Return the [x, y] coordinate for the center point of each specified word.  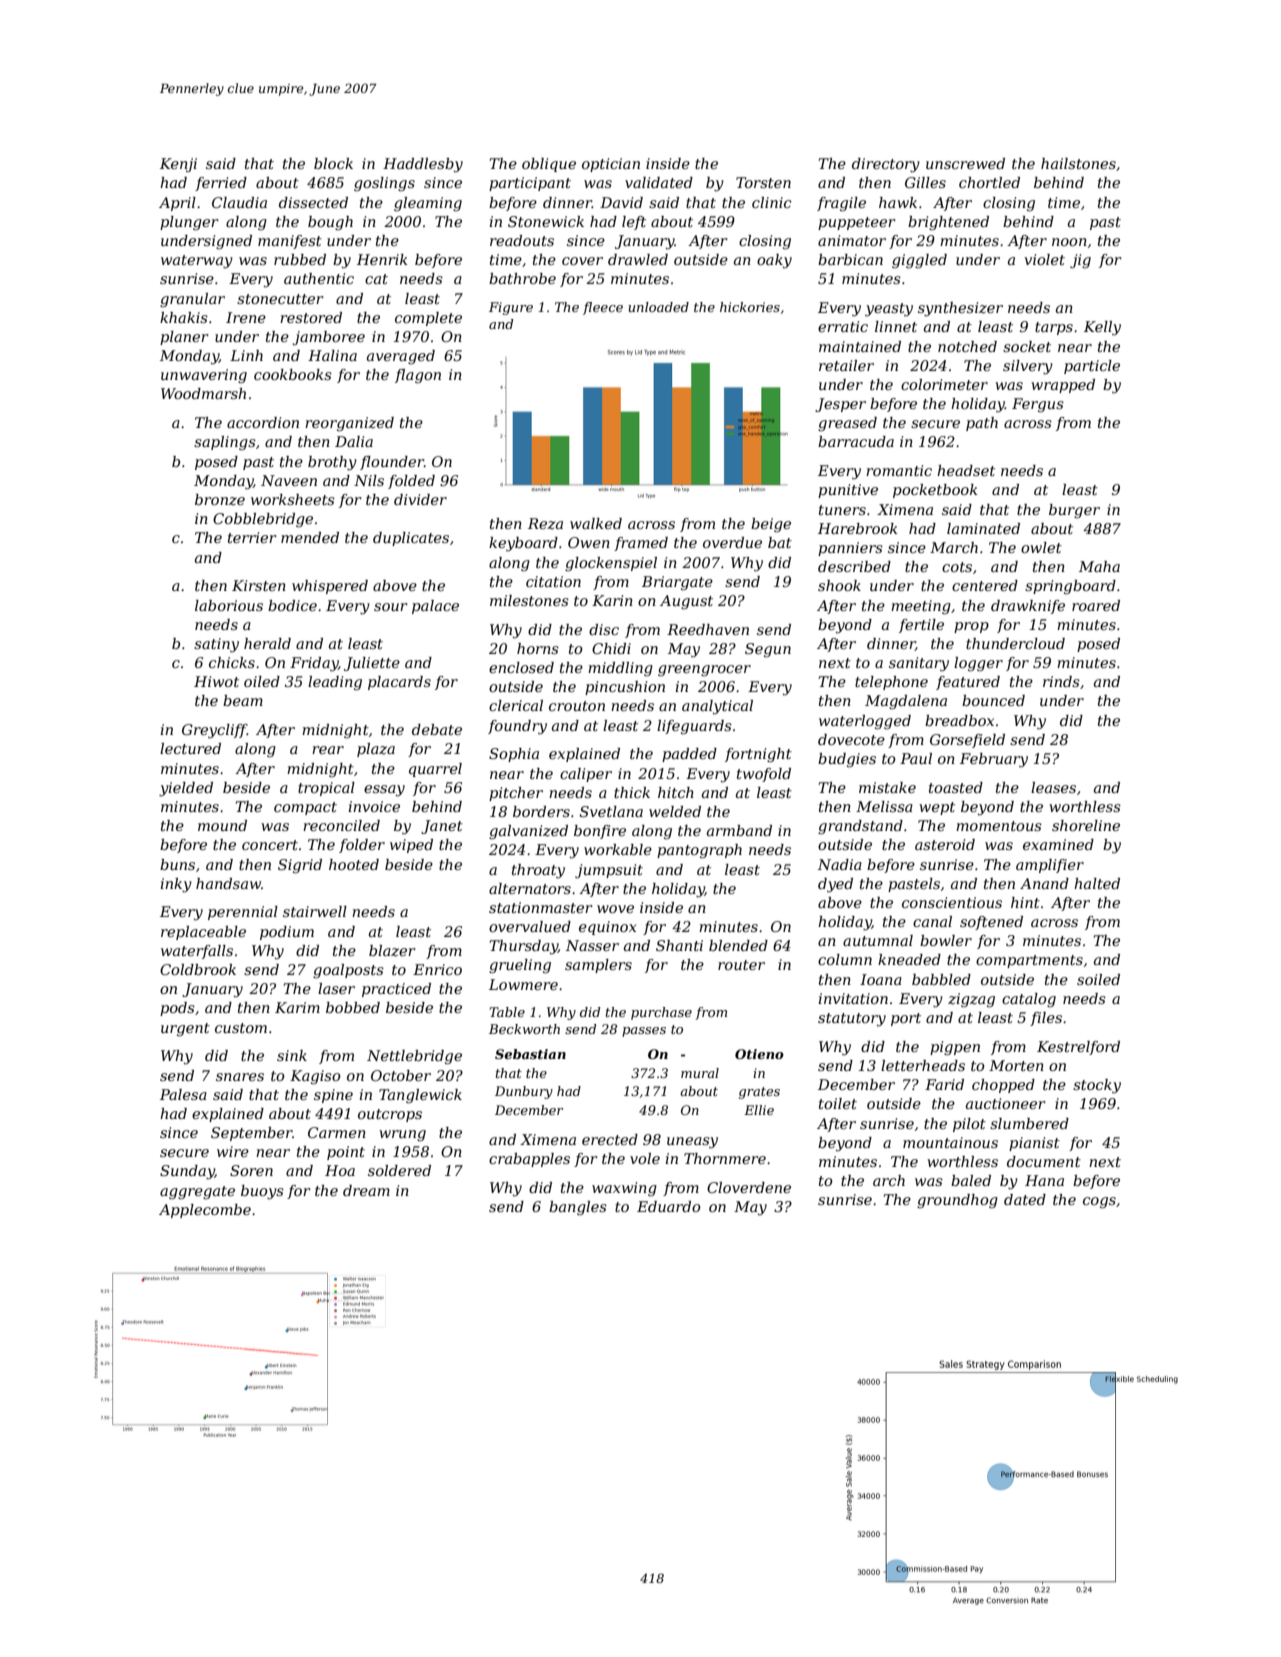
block [333, 163]
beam [243, 700]
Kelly [1102, 328]
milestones [529, 600]
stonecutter [280, 299]
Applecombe [205, 1211]
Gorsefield [967, 741]
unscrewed [965, 163]
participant [530, 184]
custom [241, 1028]
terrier [252, 537]
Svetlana [611, 811]
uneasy [692, 1143]
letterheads [923, 1065]
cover [582, 261]
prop [971, 627]
